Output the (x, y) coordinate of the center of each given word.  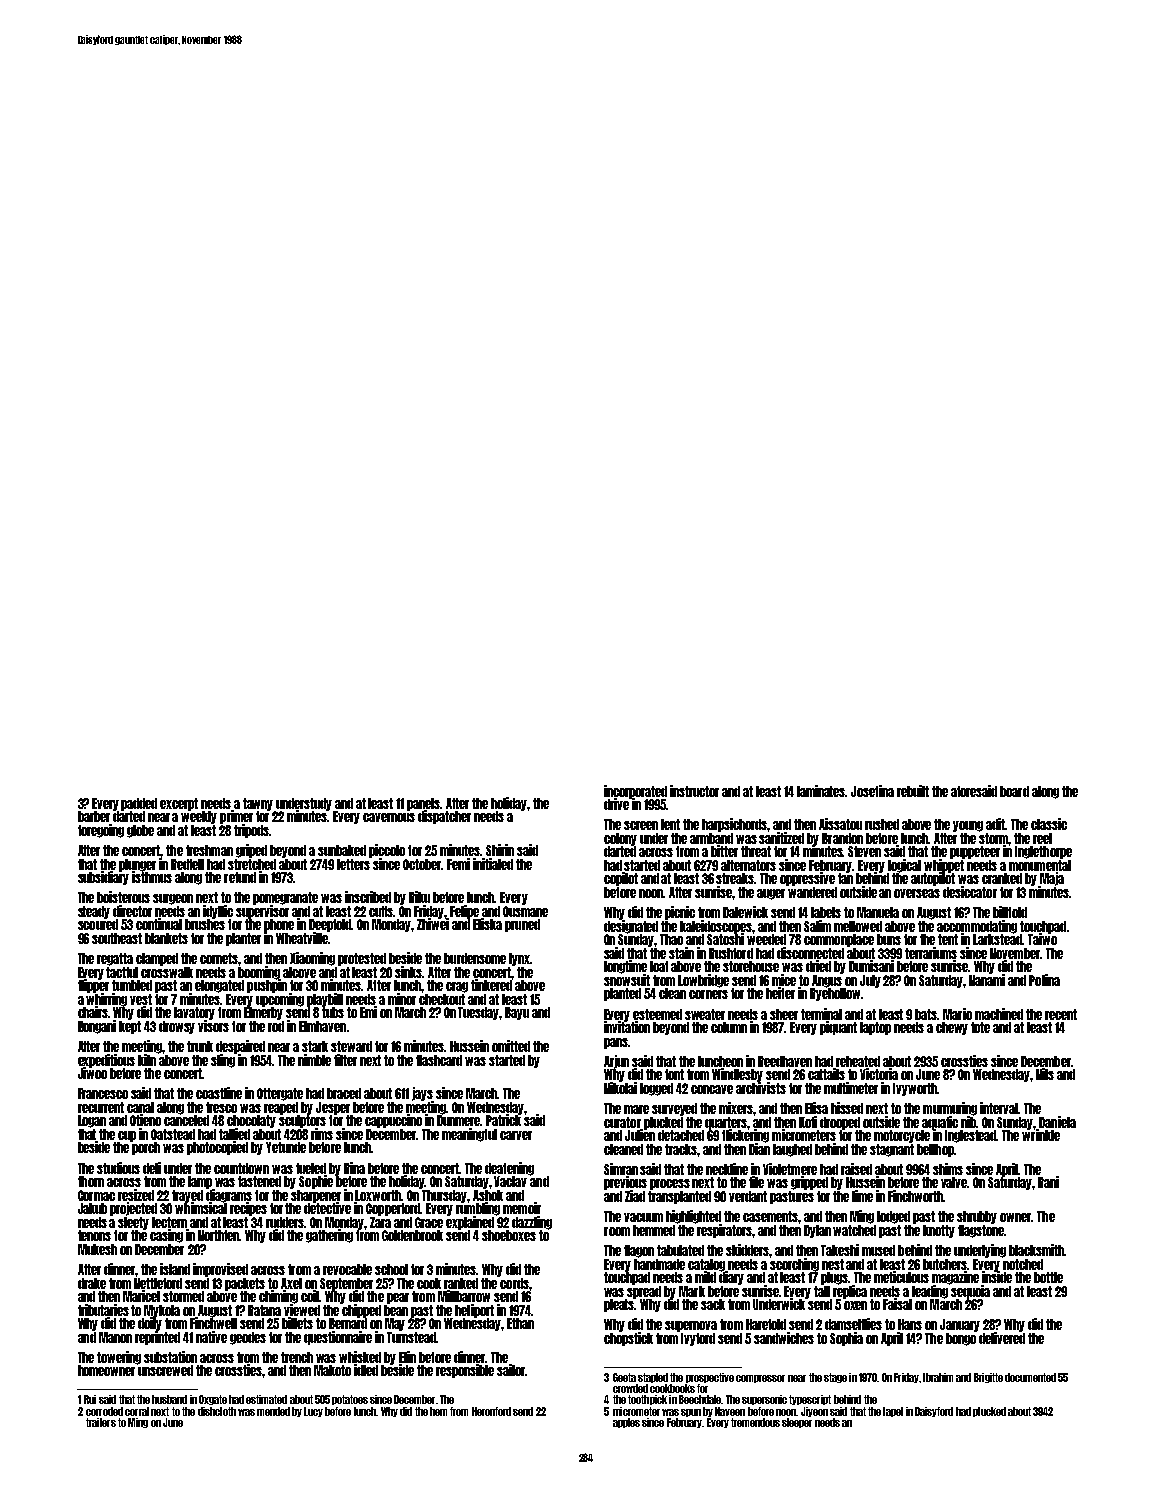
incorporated (635, 791)
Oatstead (173, 1134)
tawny (258, 804)
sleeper (797, 1423)
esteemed (657, 1014)
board (1014, 791)
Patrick (503, 1120)
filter (345, 1060)
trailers (101, 1422)
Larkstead (997, 939)
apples (626, 1423)
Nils (1045, 1074)
